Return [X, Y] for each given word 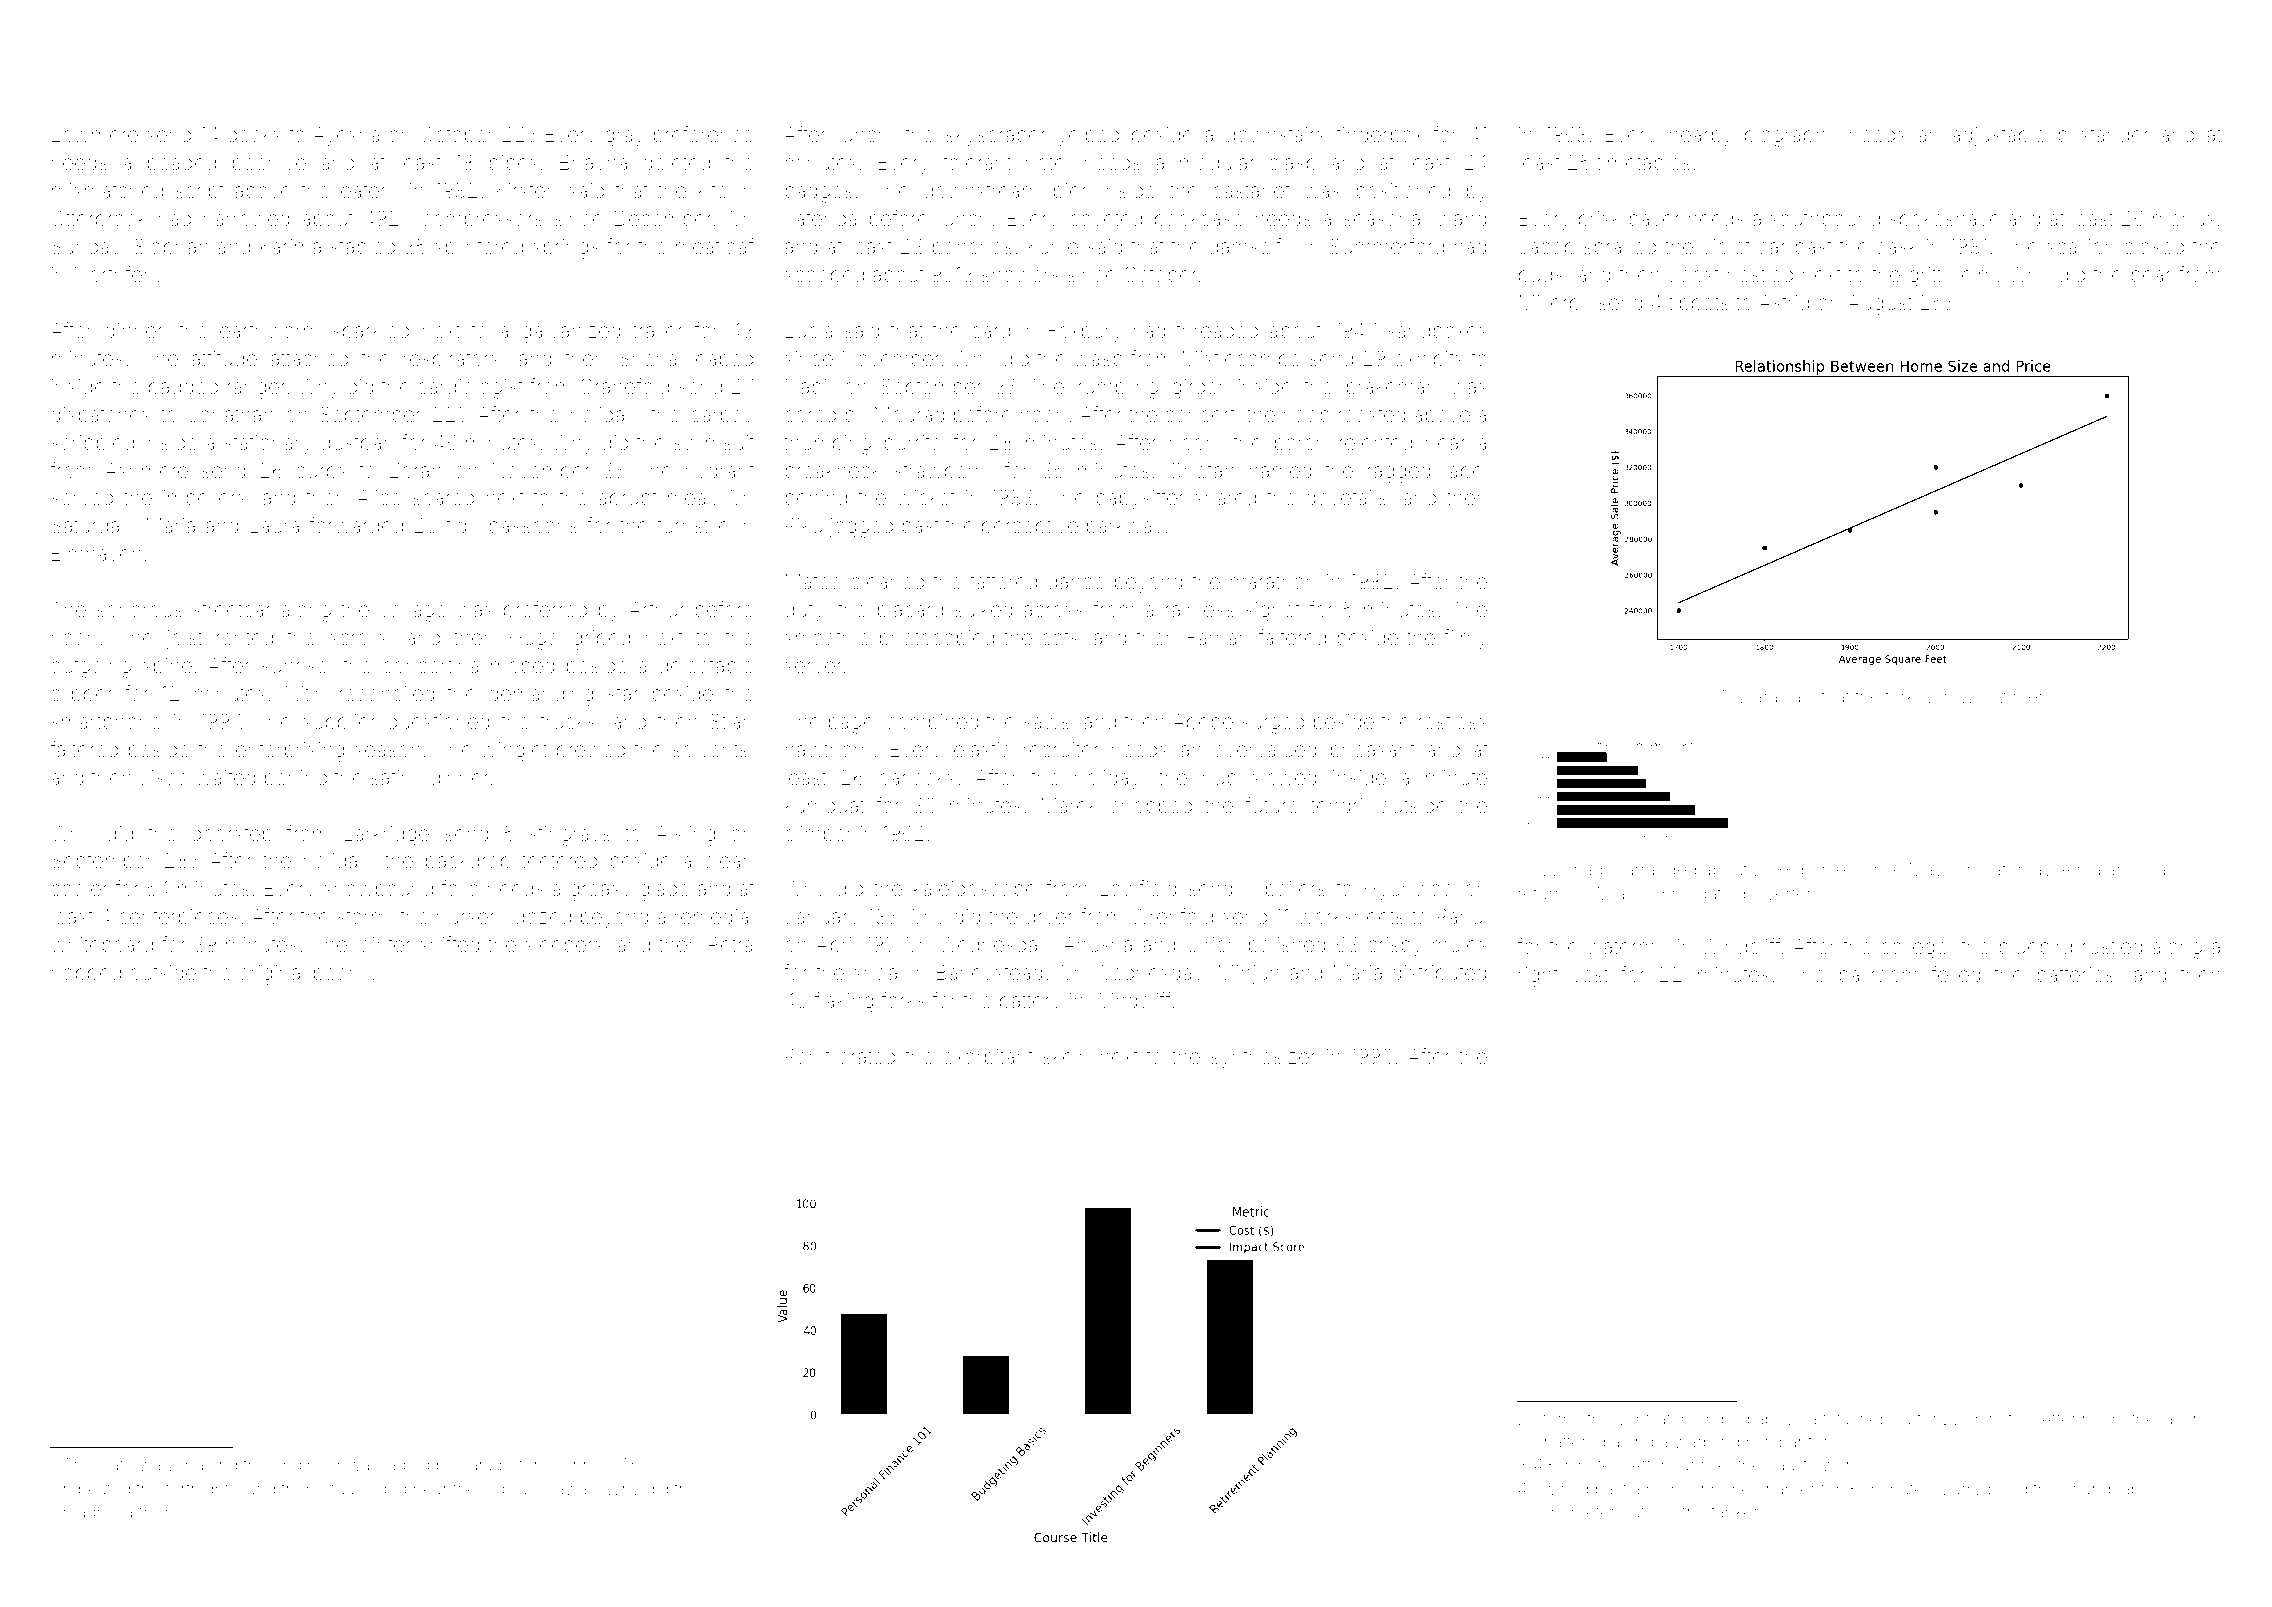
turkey [1909, 699]
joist [184, 639]
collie [676, 1464]
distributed [1439, 973]
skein [1066, 1057]
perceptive [1030, 527]
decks [254, 135]
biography [1791, 137]
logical [507, 1491]
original [271, 975]
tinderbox [1379, 135]
